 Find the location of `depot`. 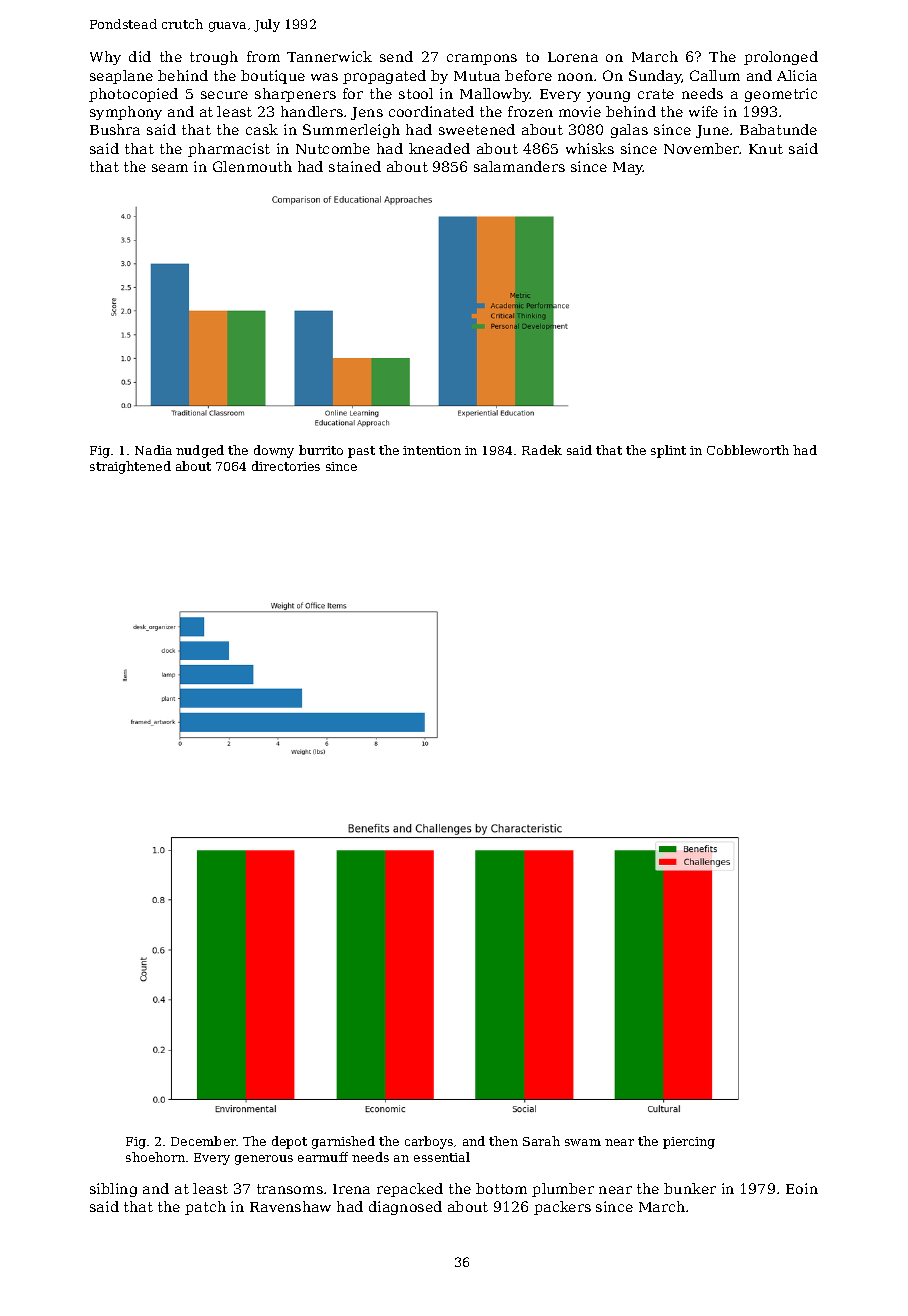

depot is located at coordinates (289, 1142).
